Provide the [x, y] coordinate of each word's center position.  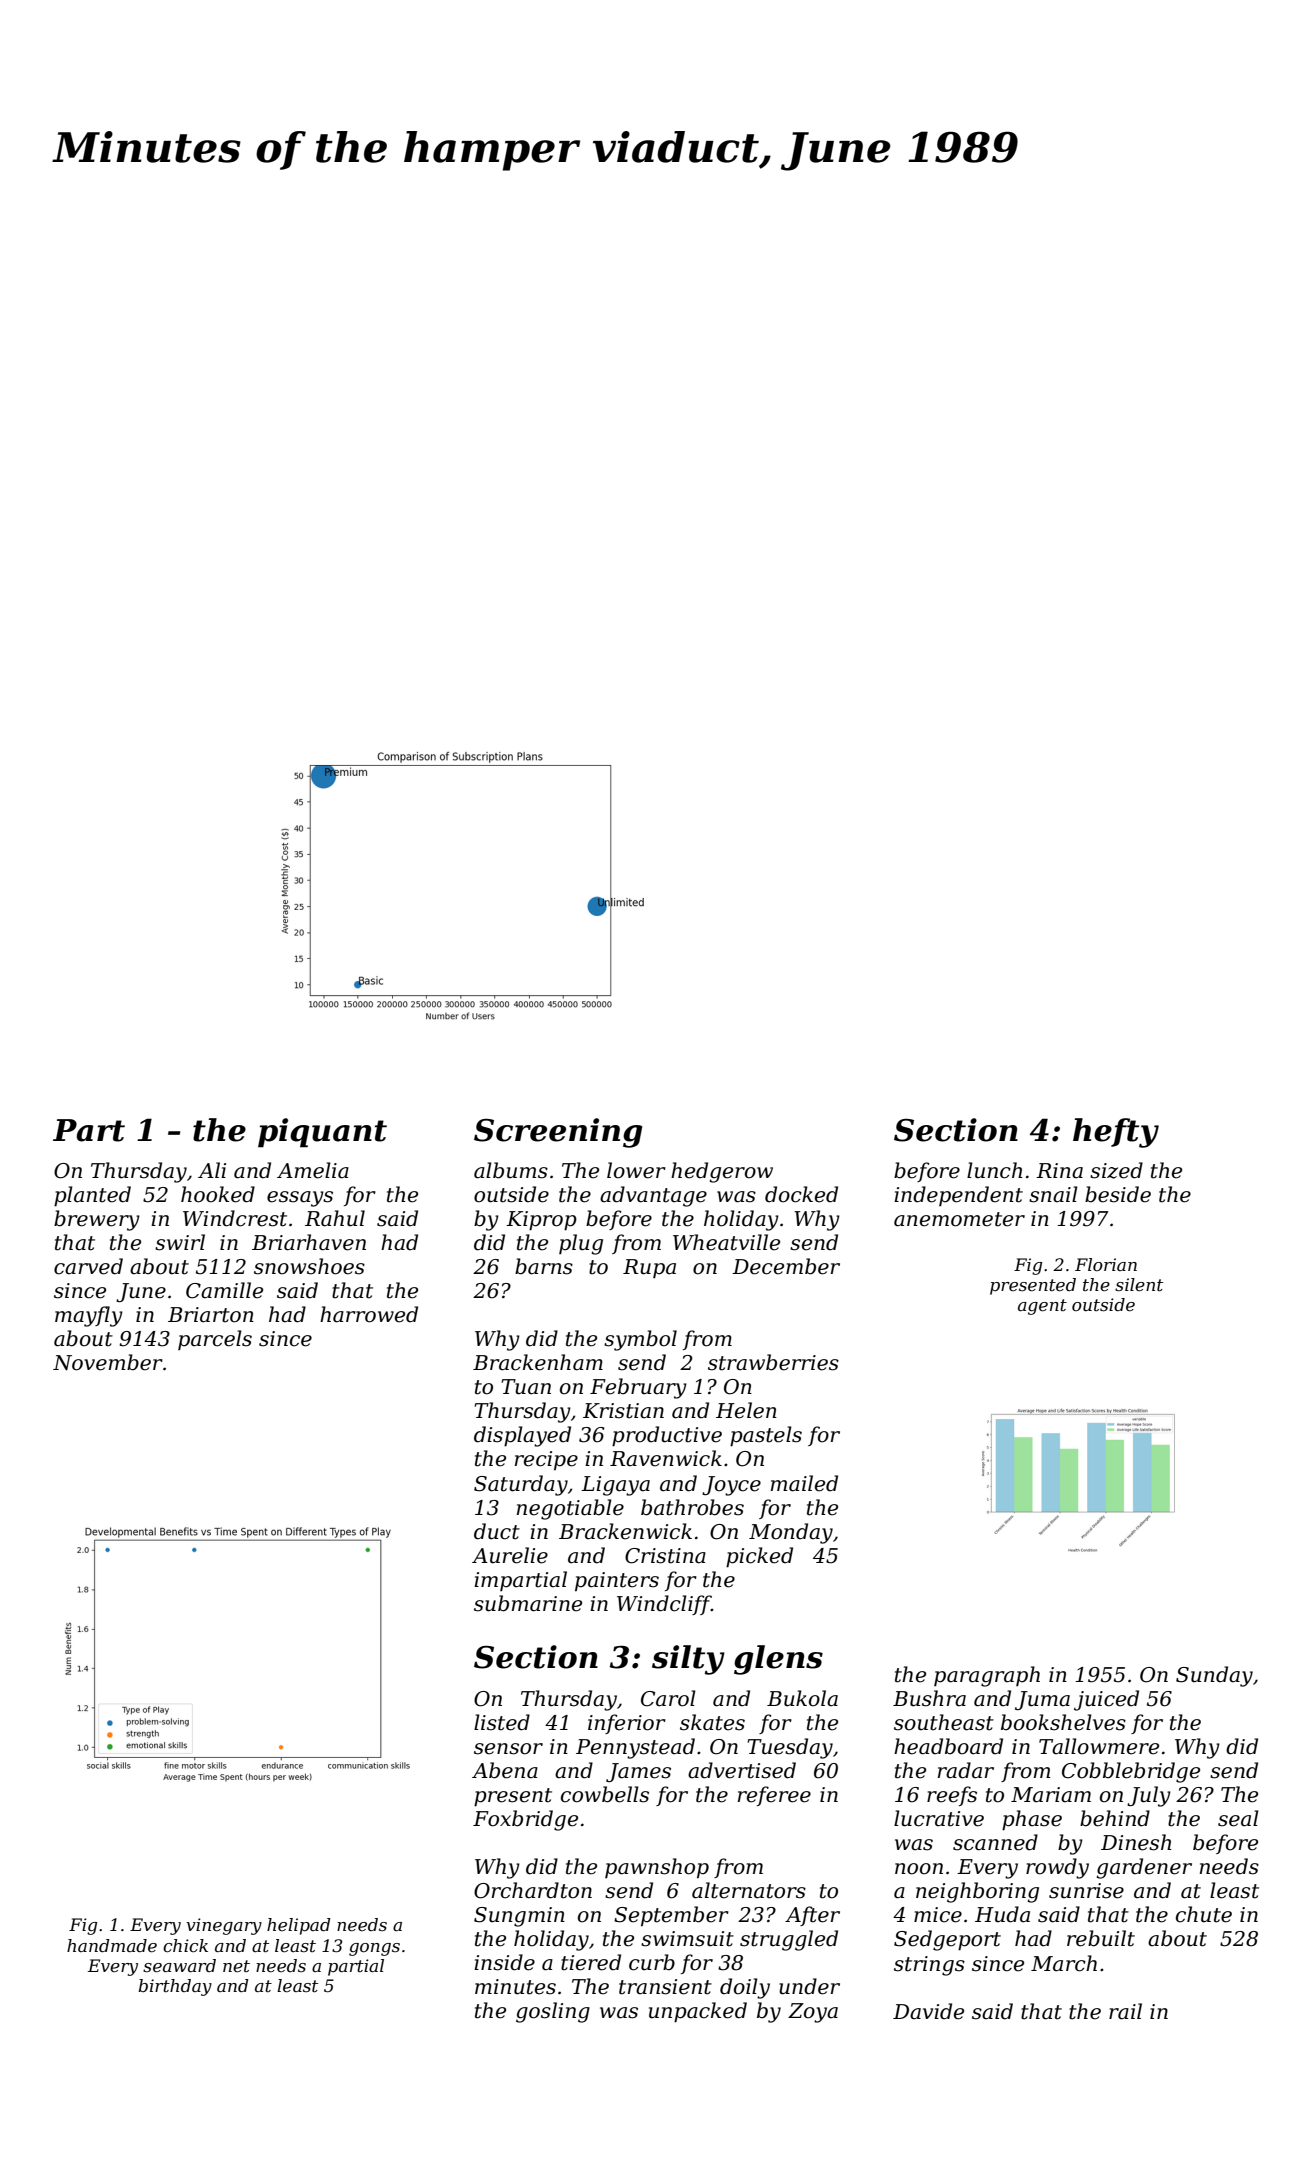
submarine [528, 1603]
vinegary [224, 1926]
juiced [1106, 1700]
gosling [553, 2012]
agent [1042, 1307]
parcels [215, 1340]
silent [1139, 1285]
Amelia [313, 1170]
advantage [653, 1196]
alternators [749, 1890]
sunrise [1086, 1891]
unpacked [698, 2012]
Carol [668, 1698]
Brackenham [538, 1362]
